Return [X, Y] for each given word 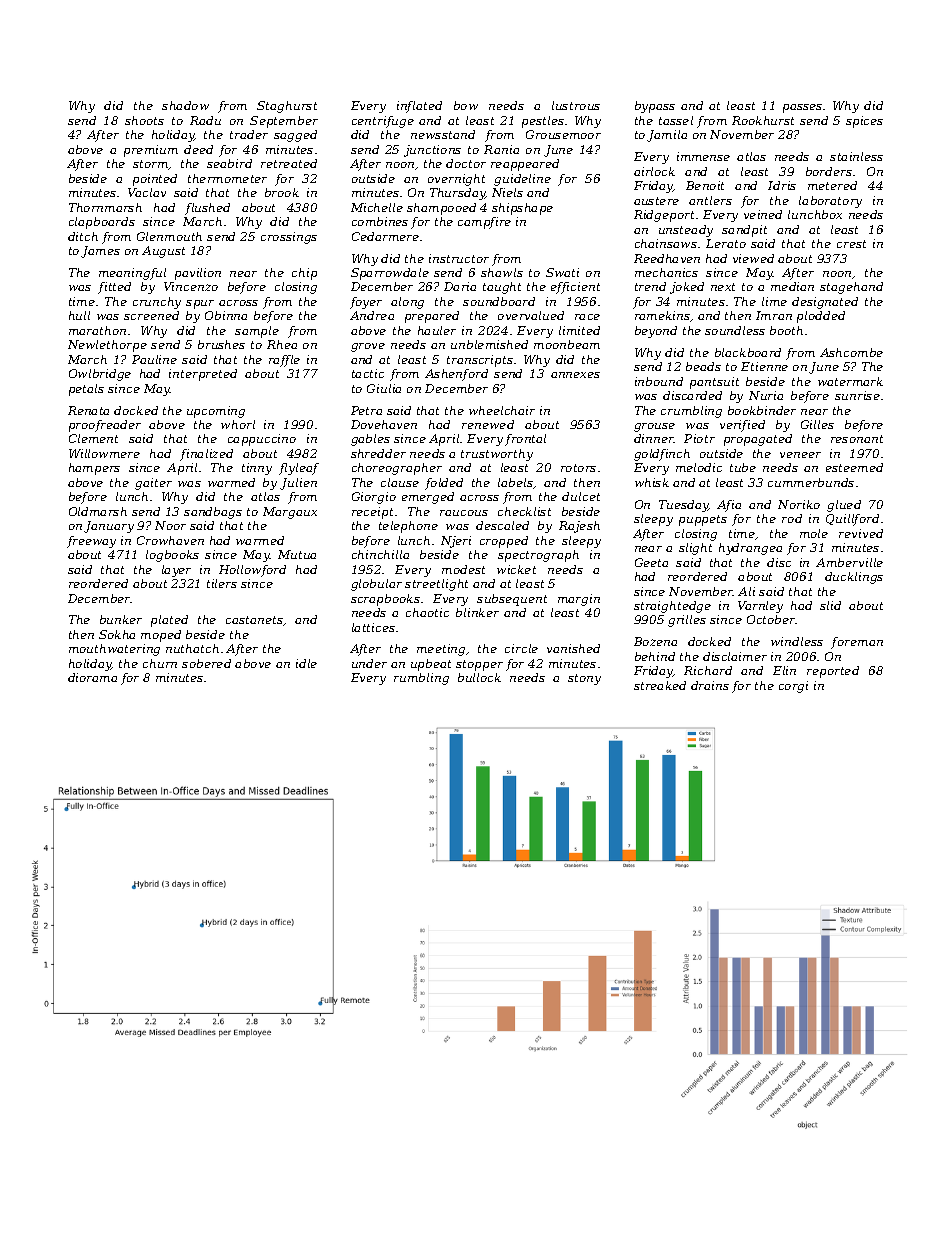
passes [802, 108]
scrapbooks [385, 600]
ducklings [854, 578]
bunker [121, 619]
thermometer [227, 178]
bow [466, 105]
